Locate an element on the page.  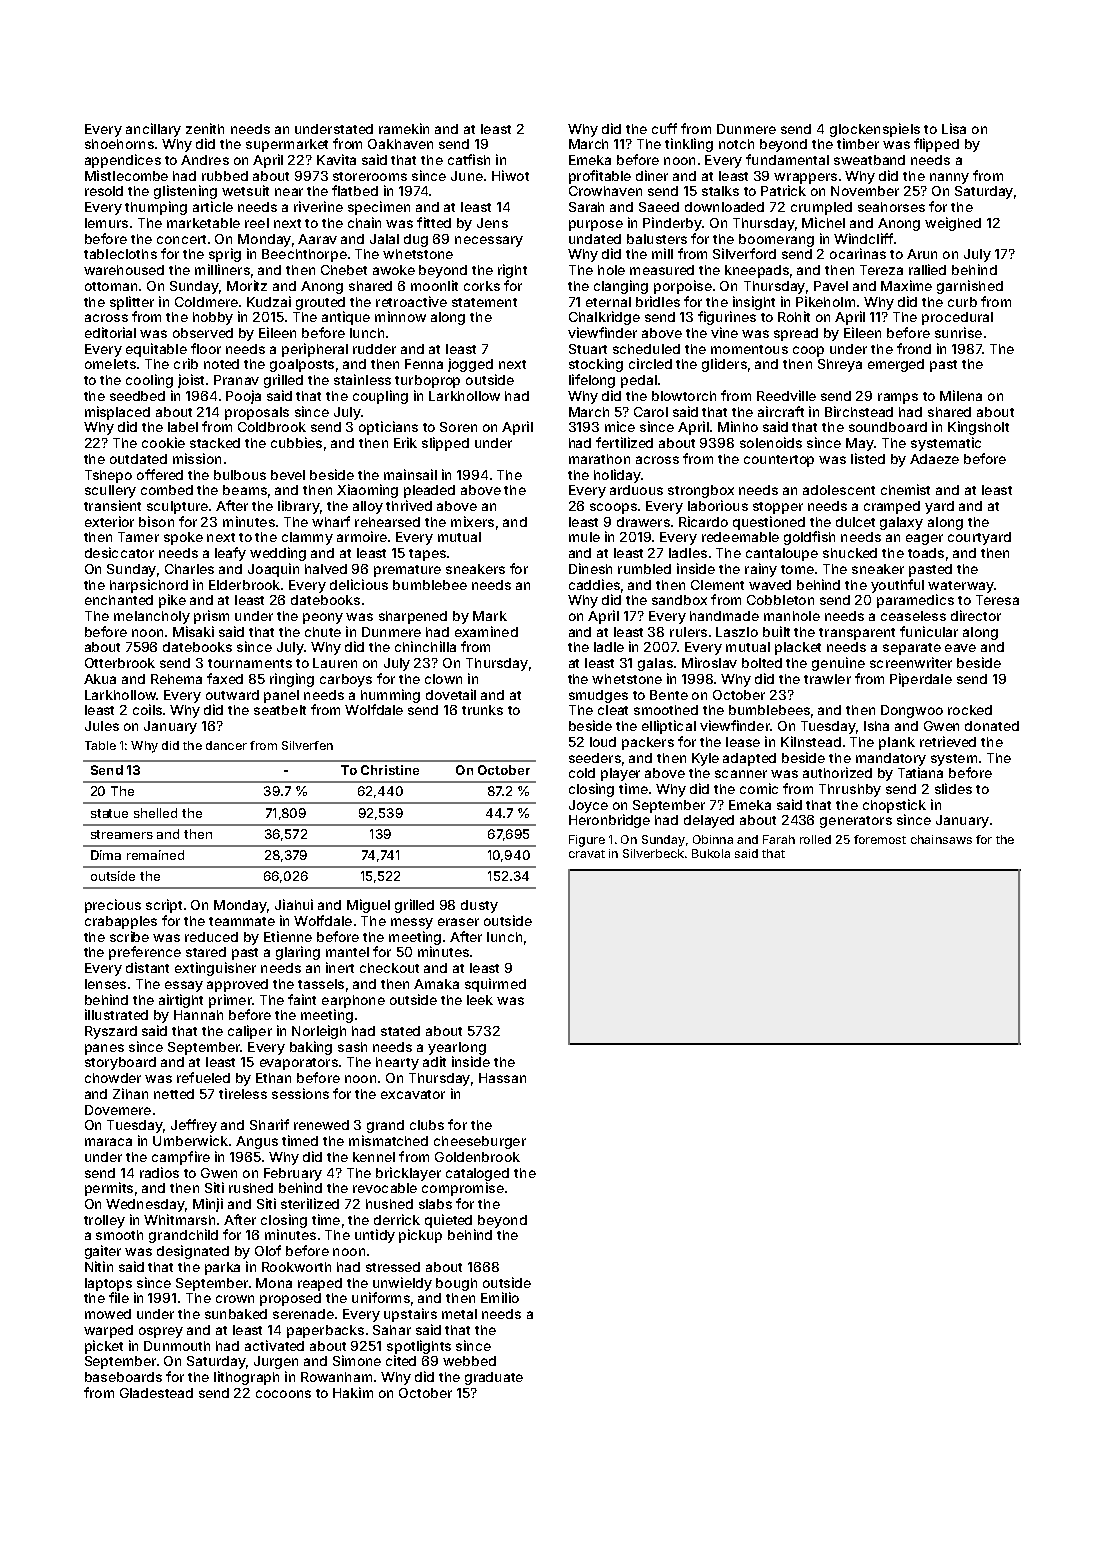
glockenspiels is located at coordinates (875, 130).
